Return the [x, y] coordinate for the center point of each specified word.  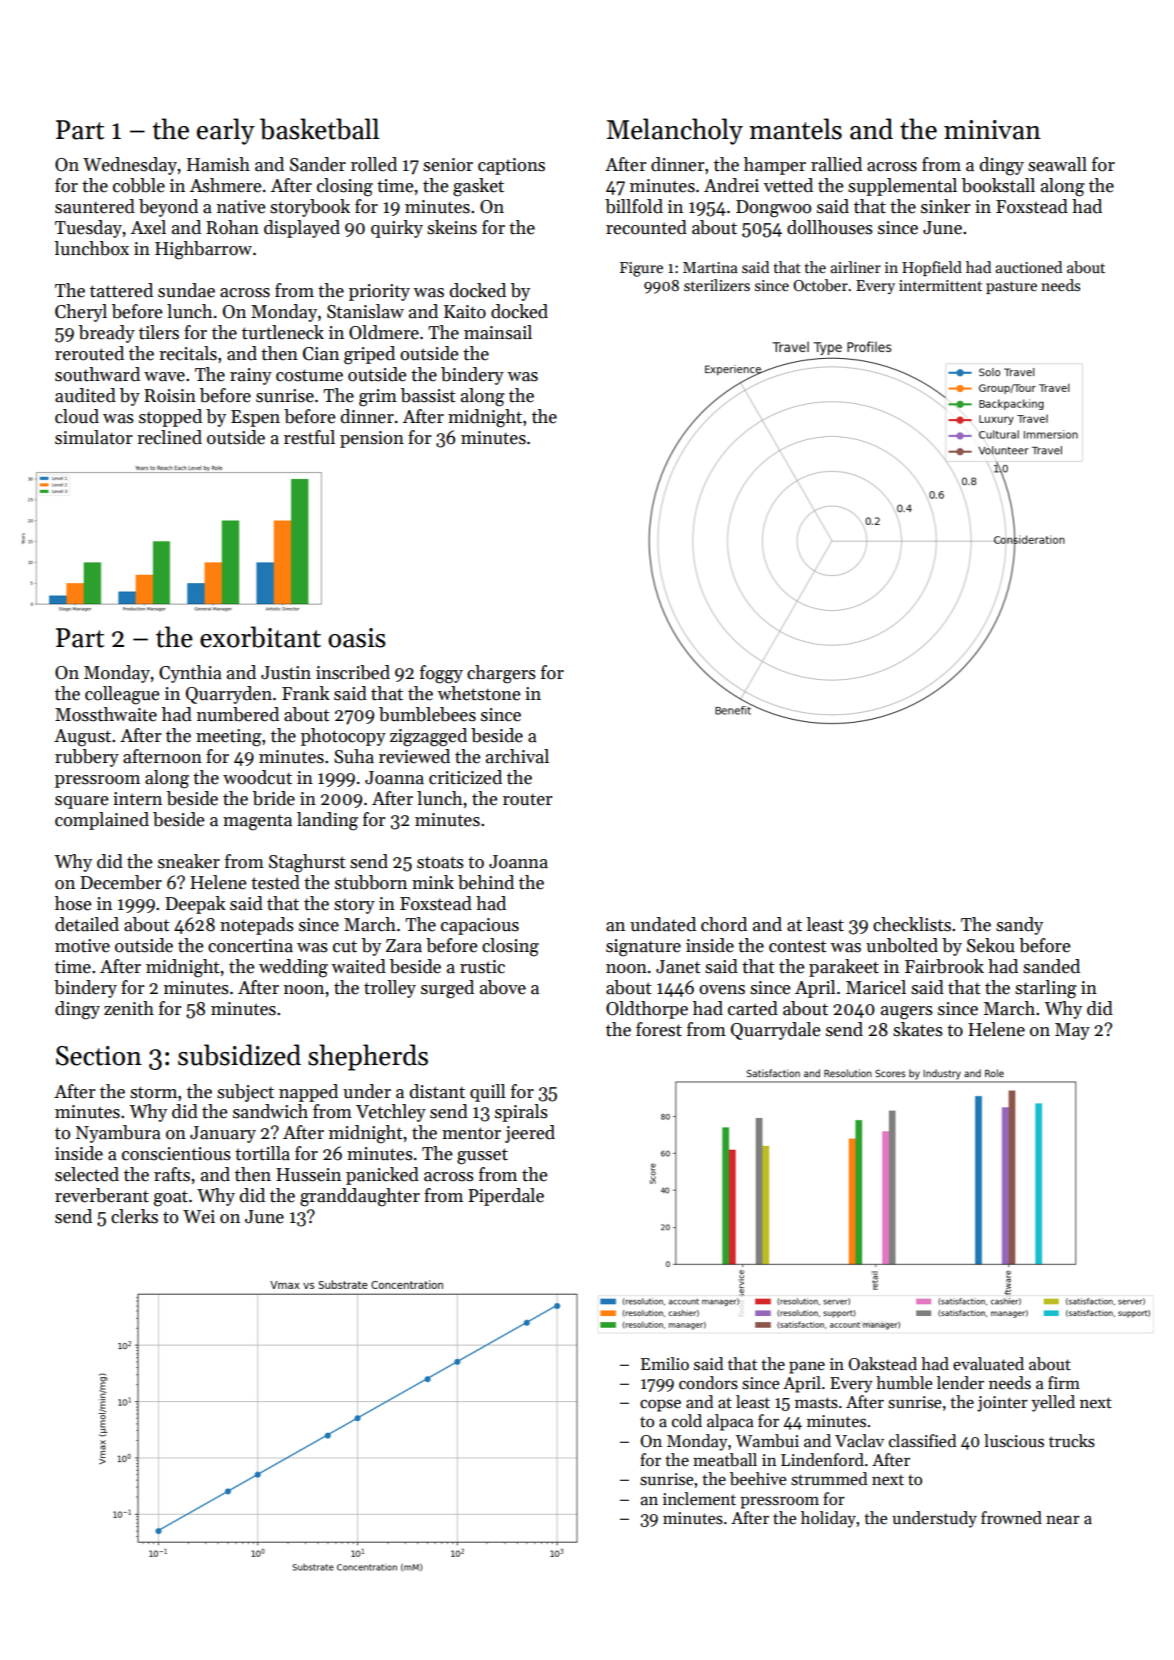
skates [918, 1029]
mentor [471, 1133]
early [226, 131]
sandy [1019, 926]
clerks [134, 1216]
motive [82, 946]
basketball [319, 129]
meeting [229, 738]
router [528, 799]
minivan [992, 130]
